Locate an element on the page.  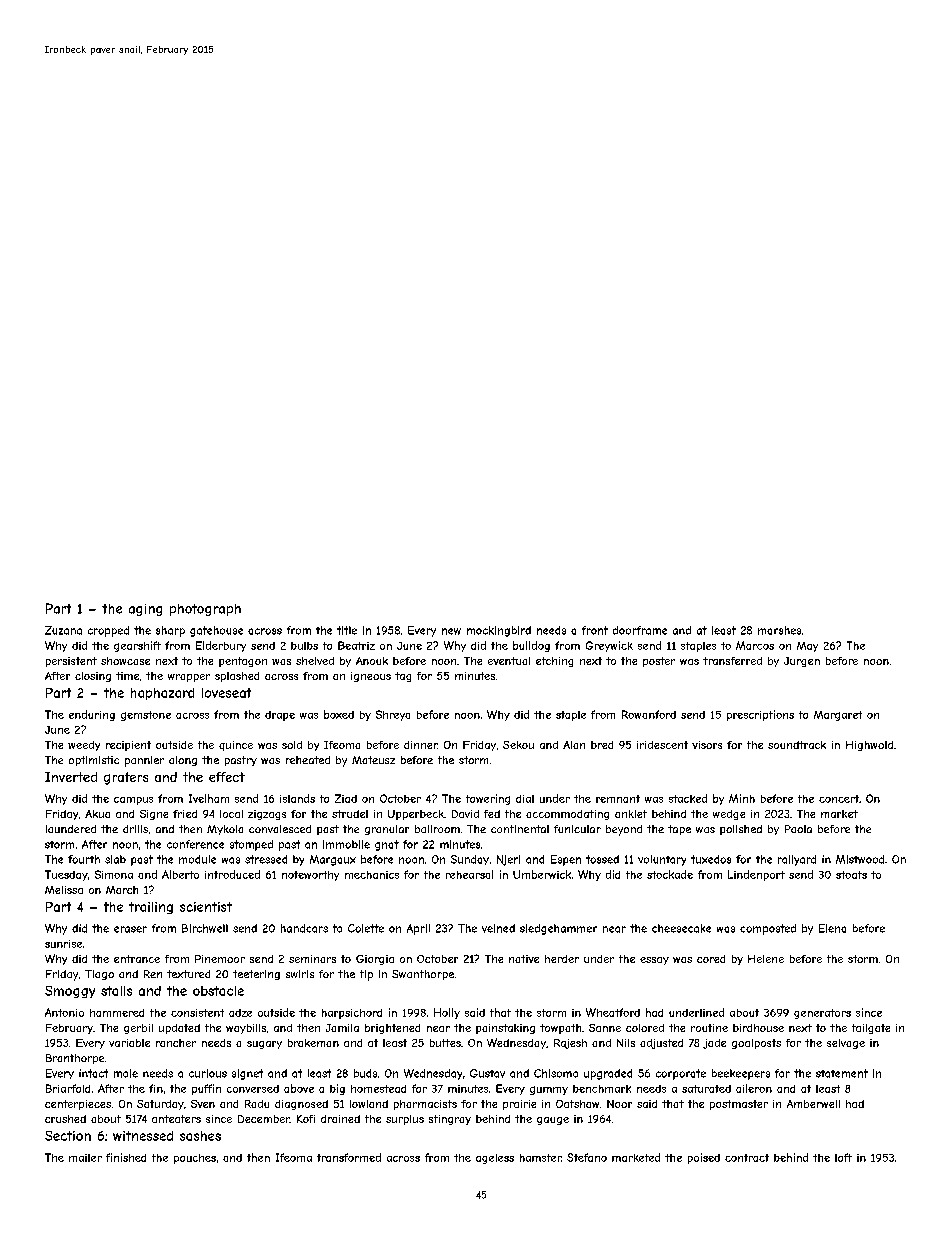
stockade is located at coordinates (670, 874).
